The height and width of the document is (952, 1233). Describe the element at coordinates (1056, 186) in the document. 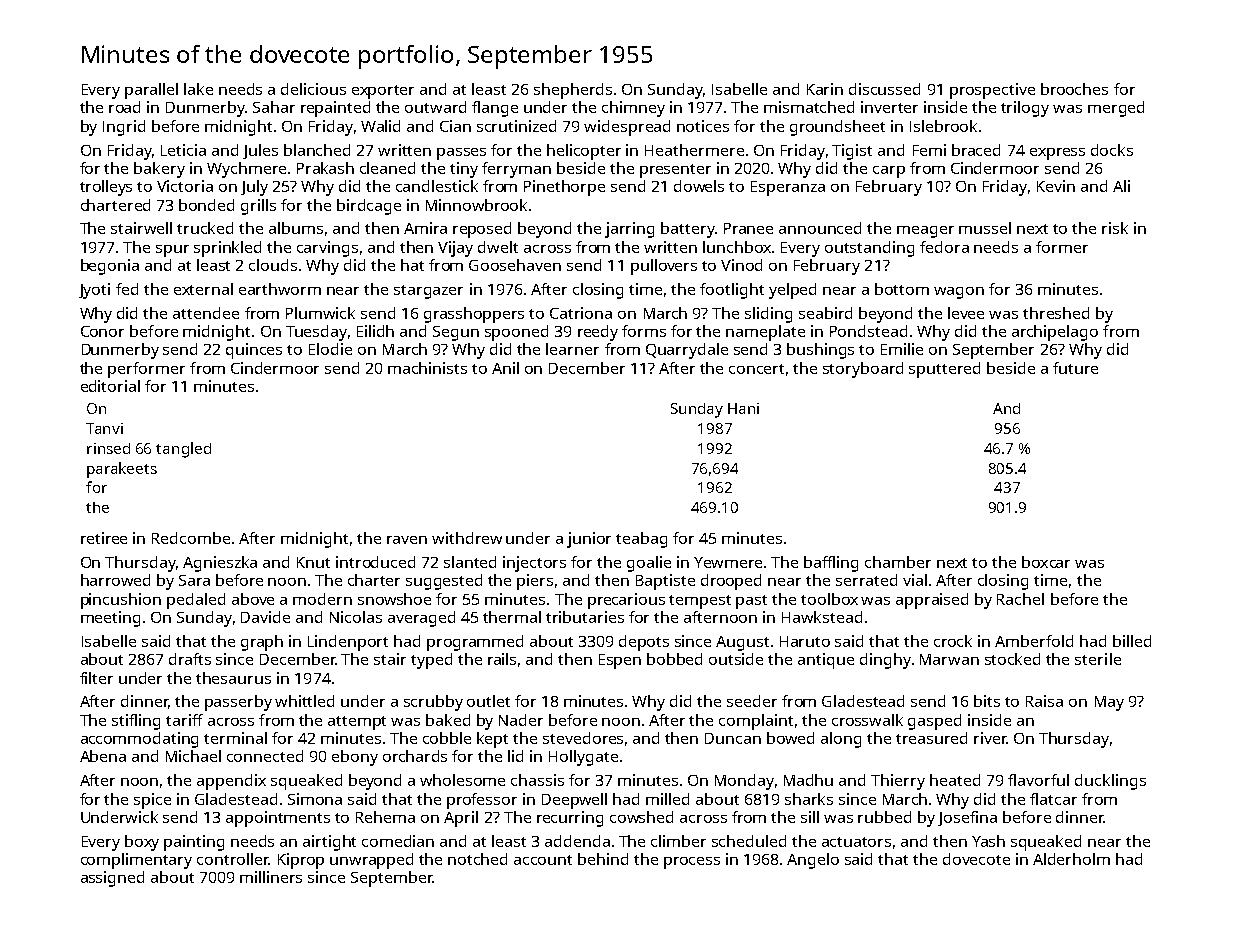

I see `Kevin` at that location.
